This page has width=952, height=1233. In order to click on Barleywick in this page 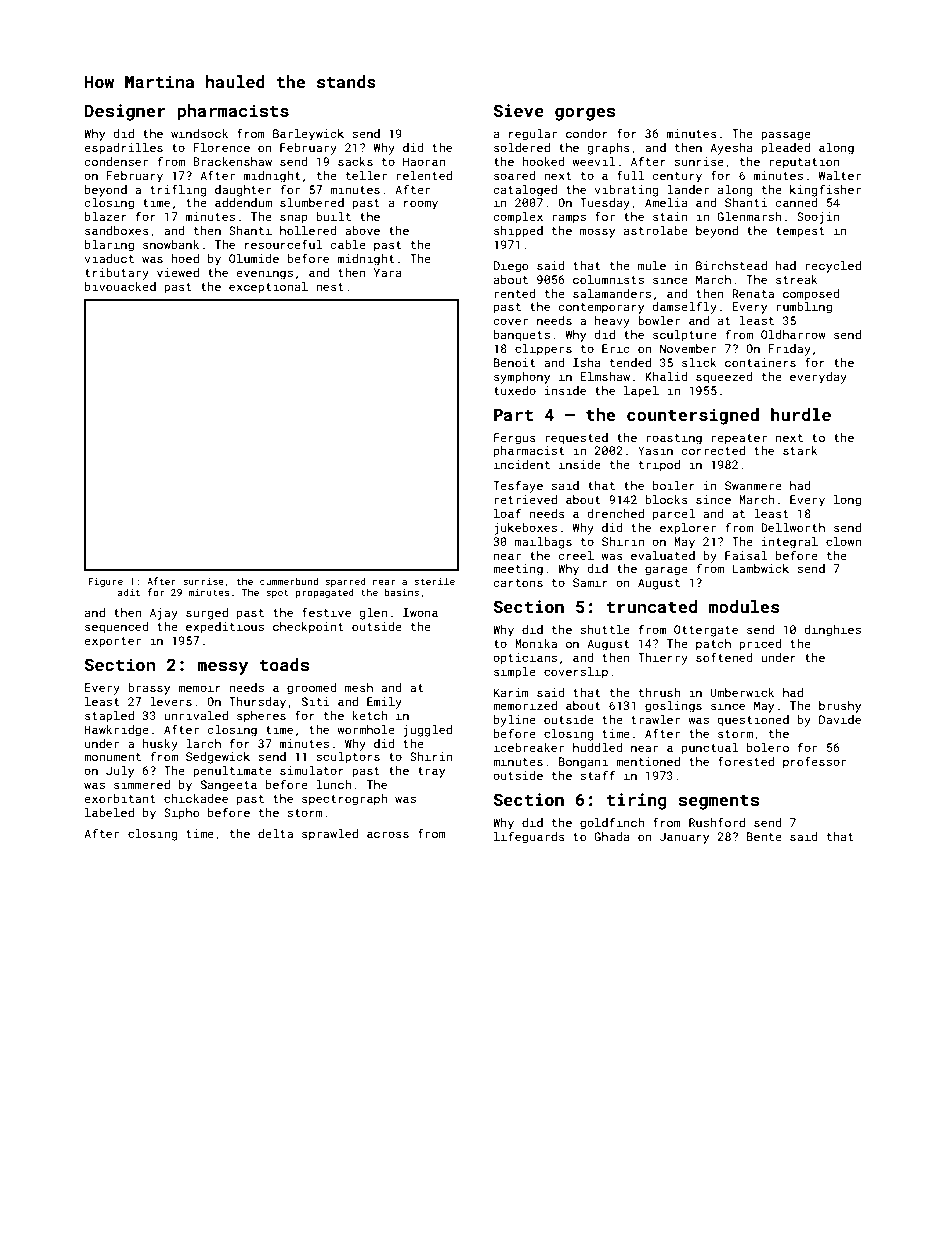, I will do `click(308, 135)`.
